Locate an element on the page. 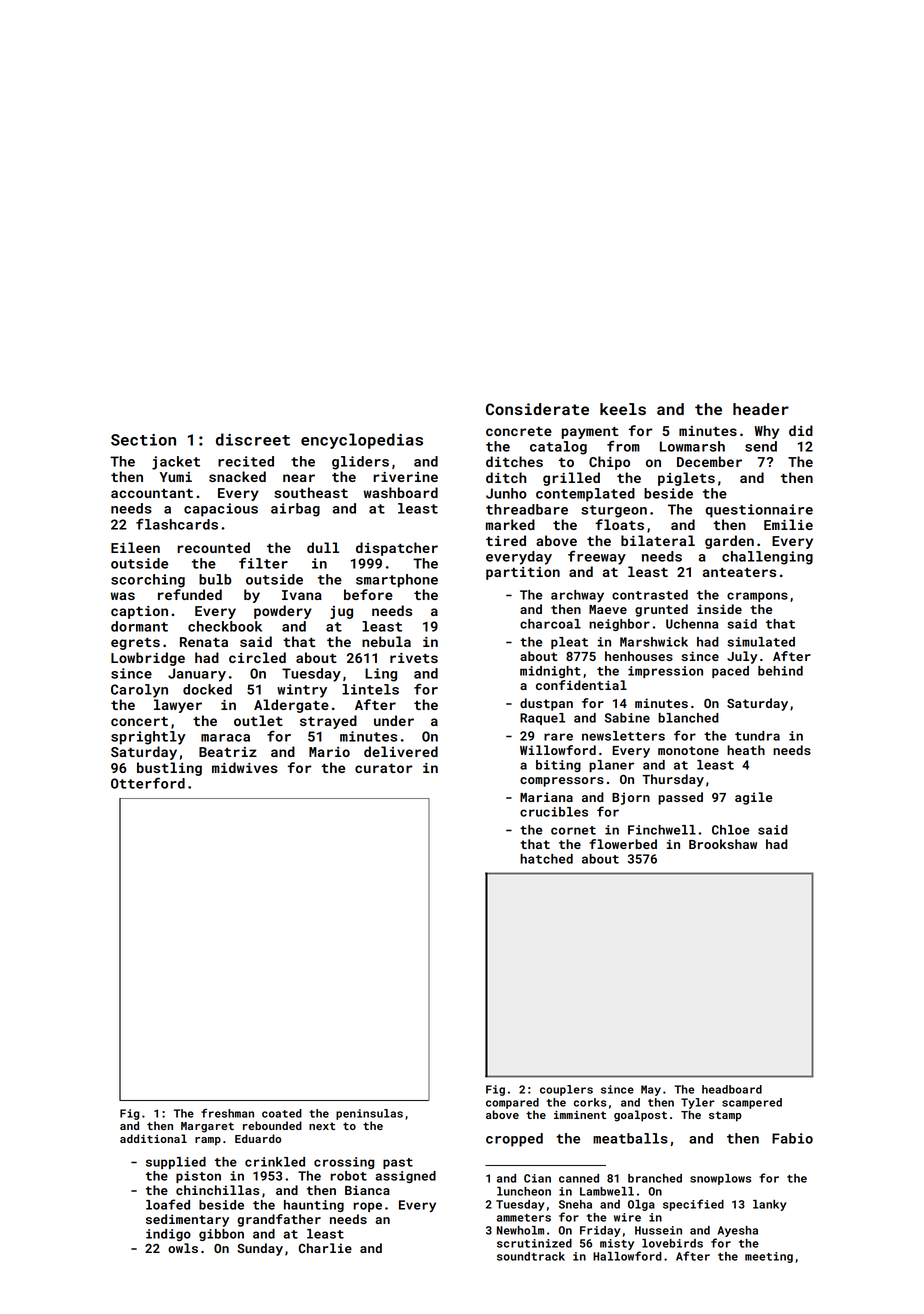  charcoal is located at coordinates (550, 624).
